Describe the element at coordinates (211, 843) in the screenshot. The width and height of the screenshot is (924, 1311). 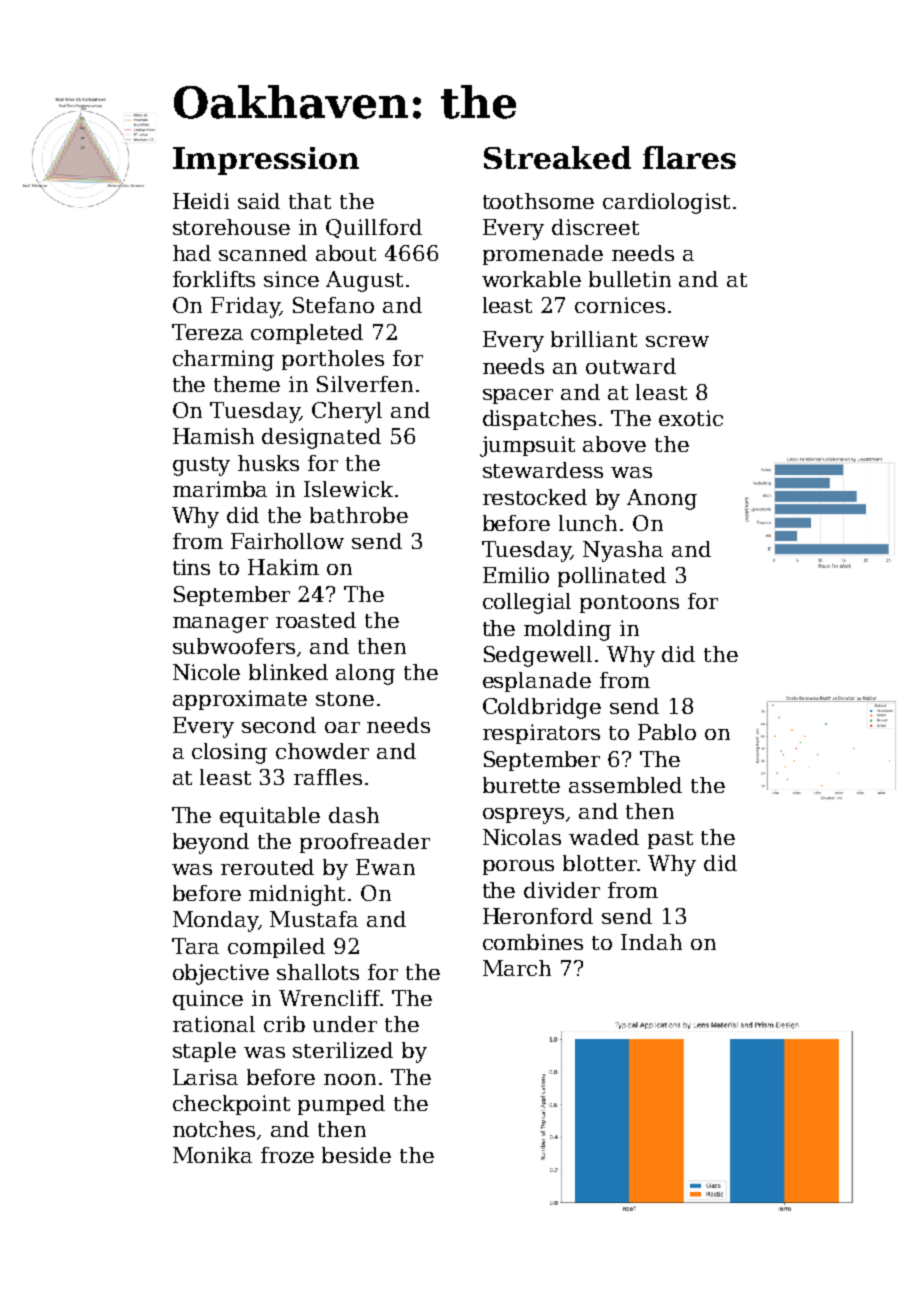
I see `beyond` at that location.
